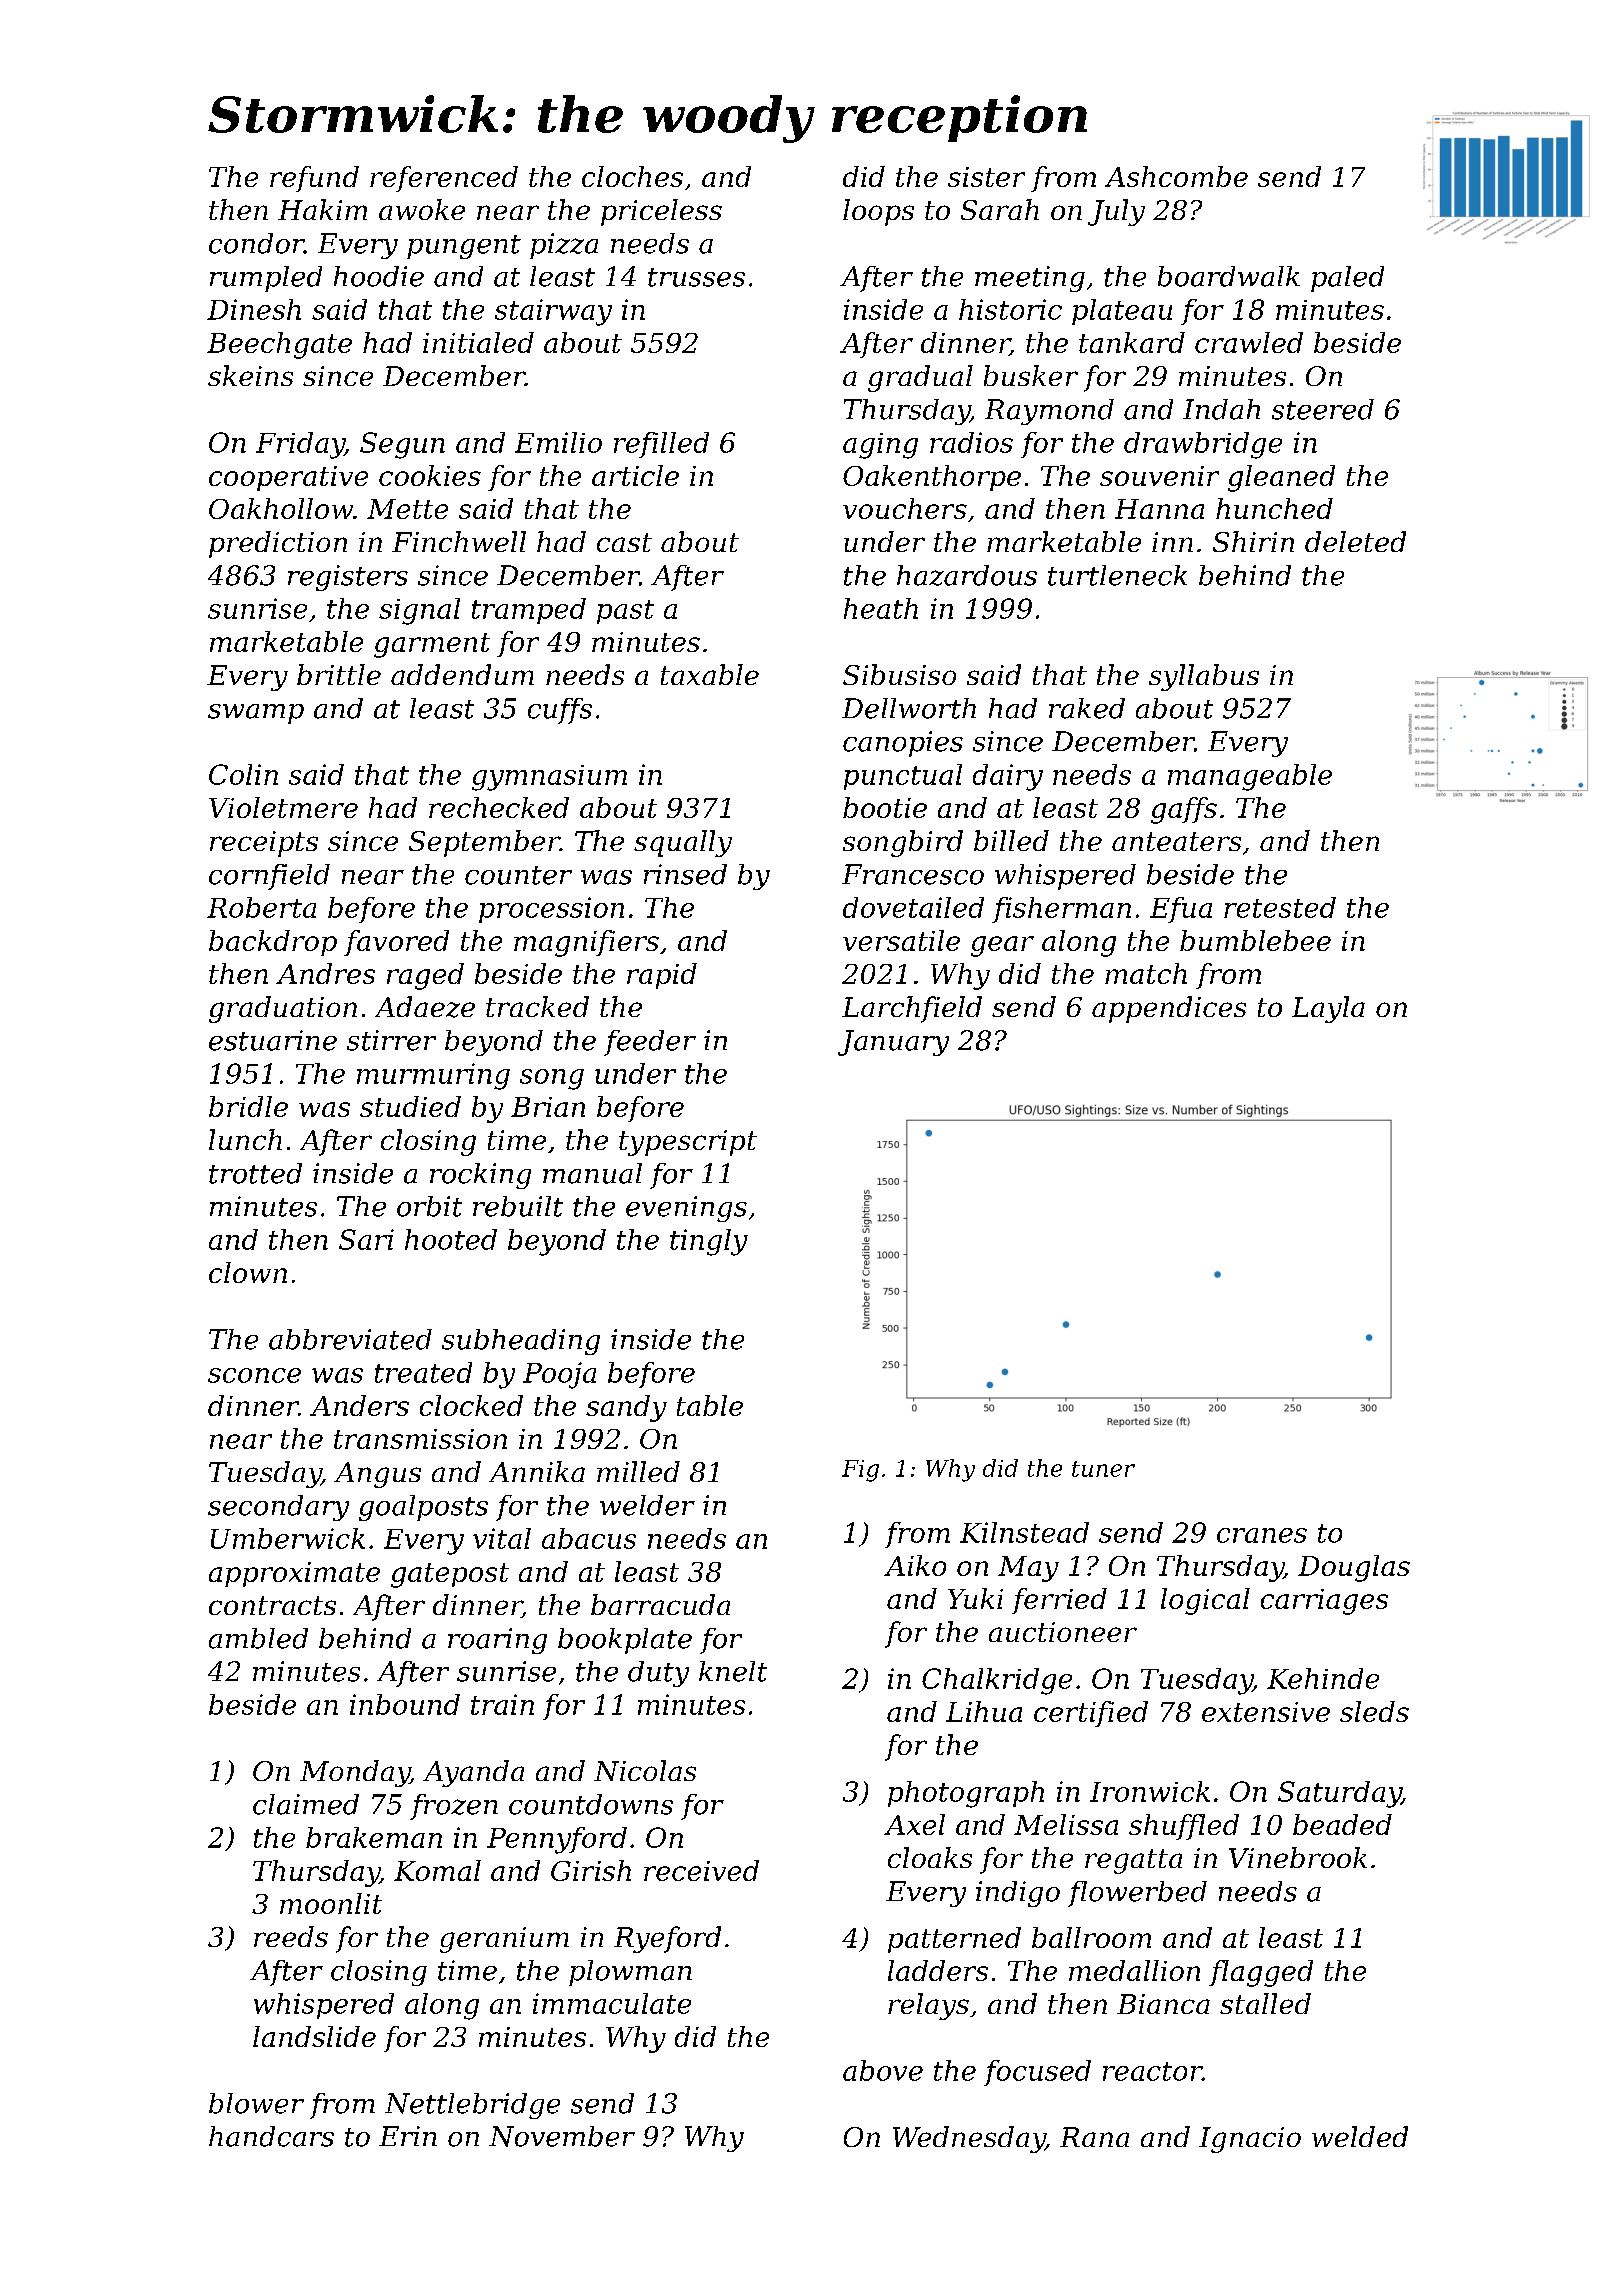  Describe the element at coordinates (410, 1106) in the page. I see `studied` at that location.
